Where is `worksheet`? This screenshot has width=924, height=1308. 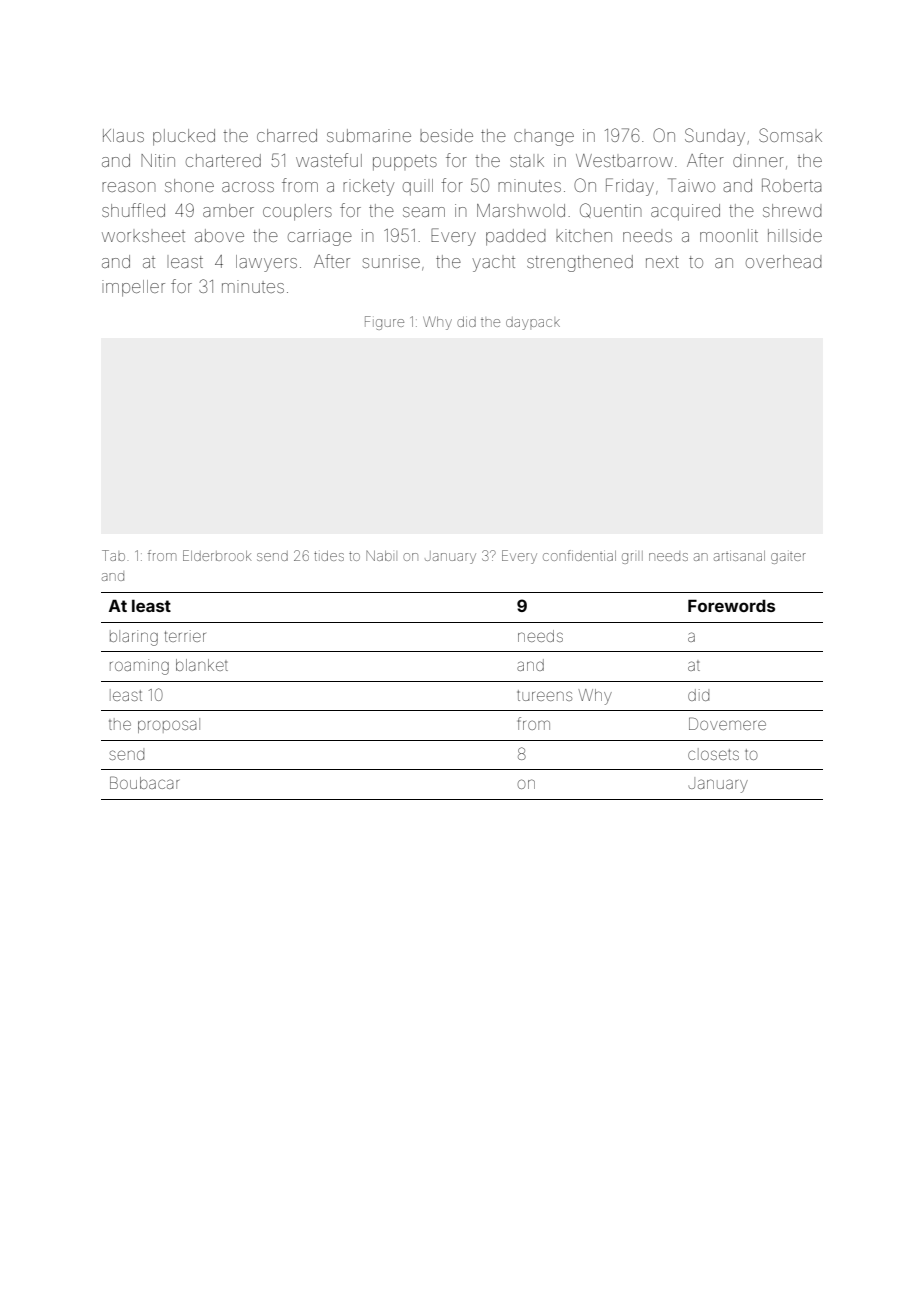 worksheet is located at coordinates (143, 236).
